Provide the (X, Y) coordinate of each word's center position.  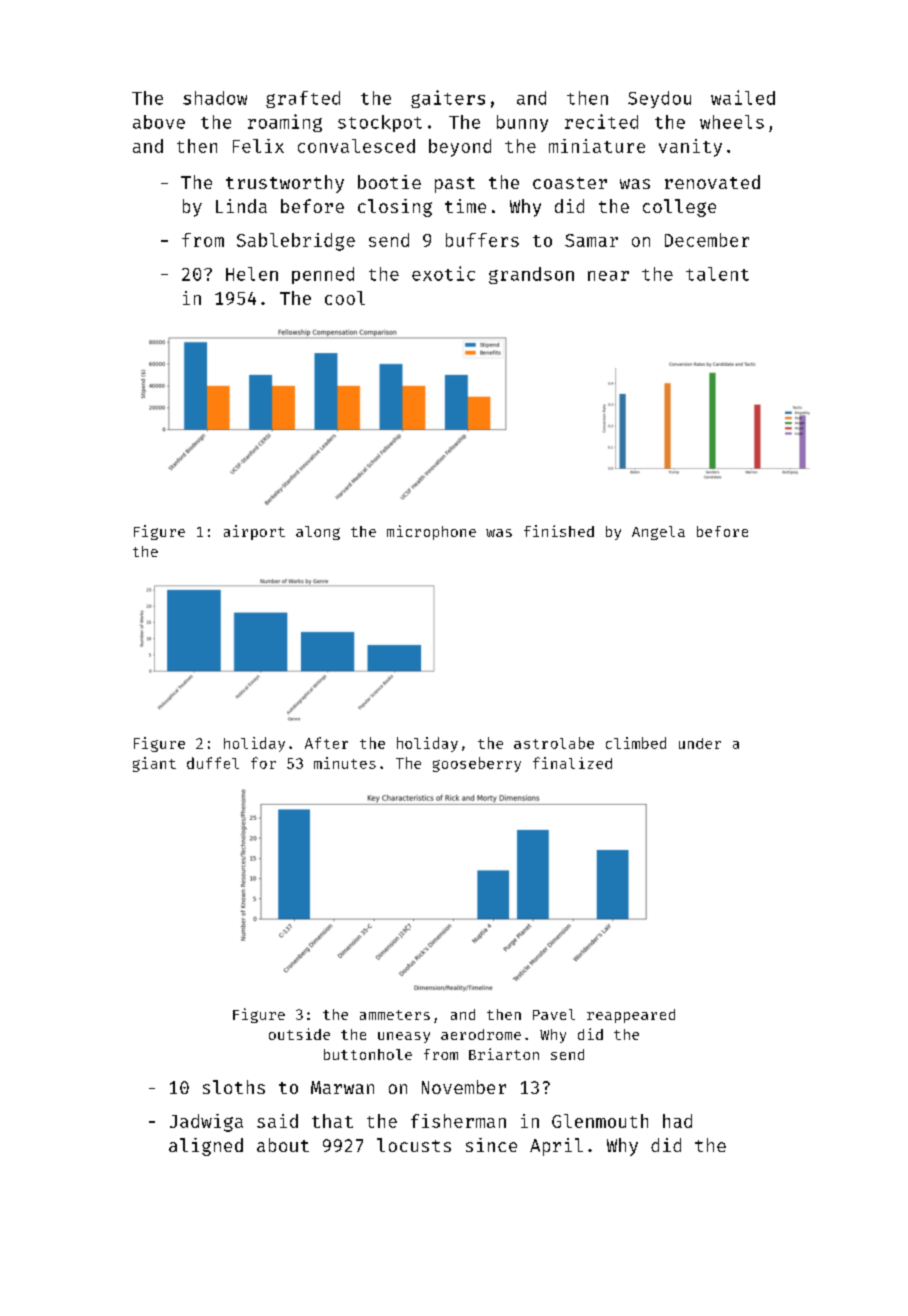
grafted (303, 99)
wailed (743, 97)
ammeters (395, 1015)
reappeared (631, 1016)
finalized (572, 763)
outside (299, 1034)
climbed (636, 743)
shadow (215, 98)
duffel (213, 763)
